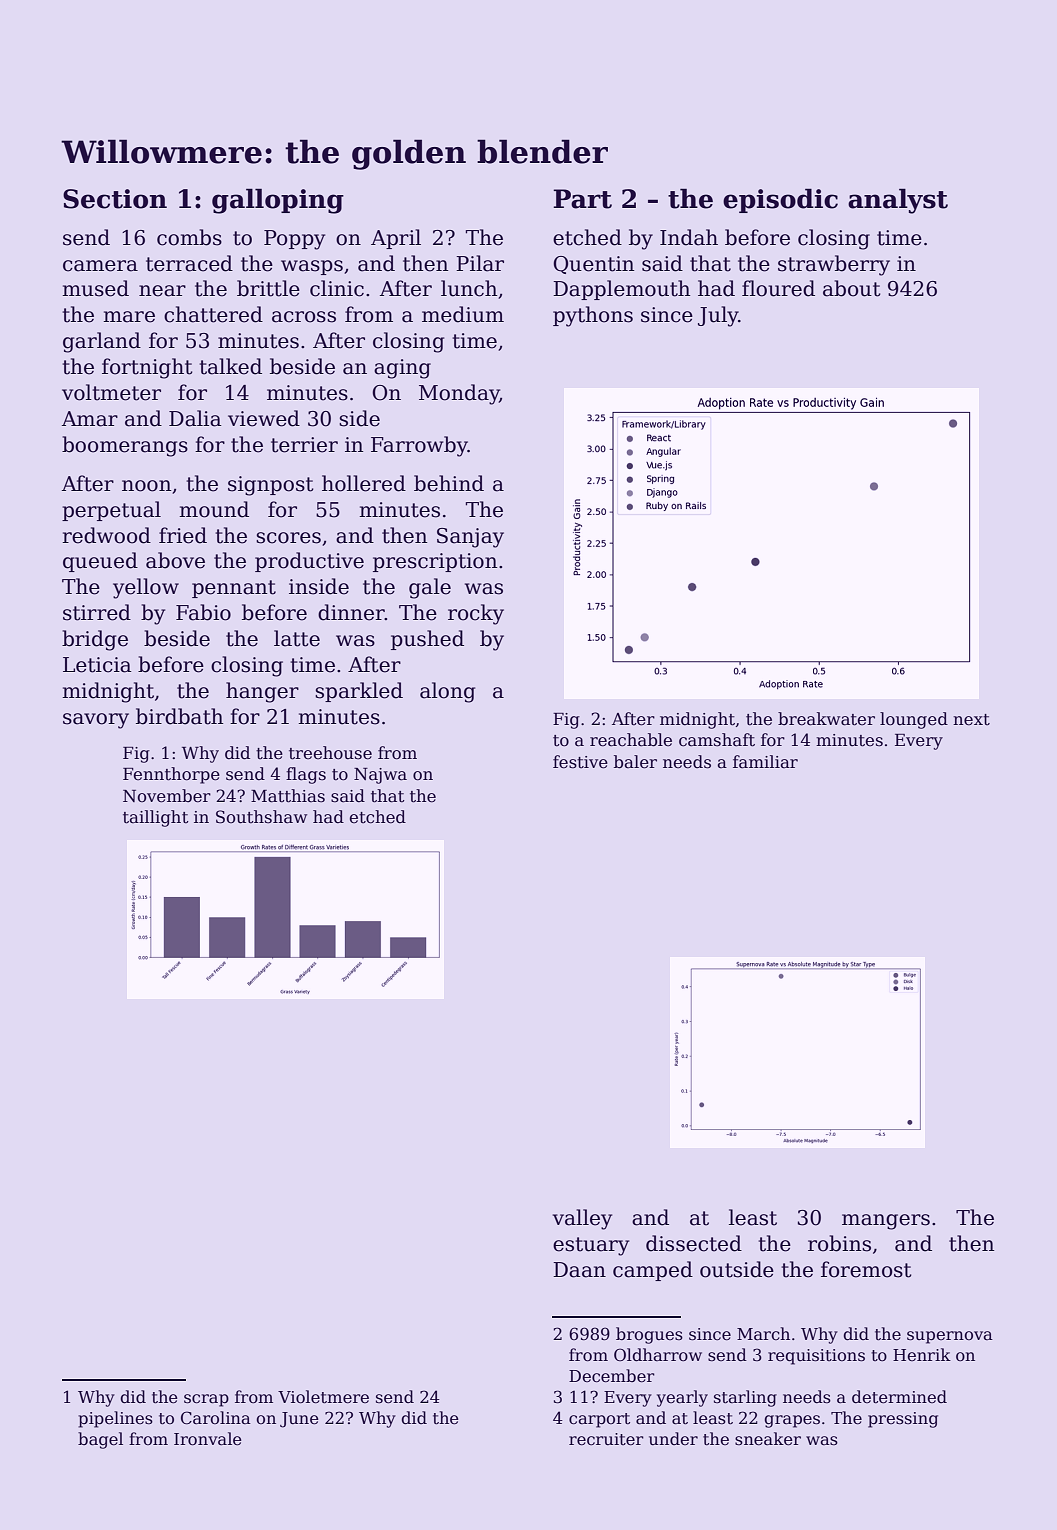 This image has height=1530, width=1057. Describe the element at coordinates (971, 720) in the image. I see `next` at that location.
